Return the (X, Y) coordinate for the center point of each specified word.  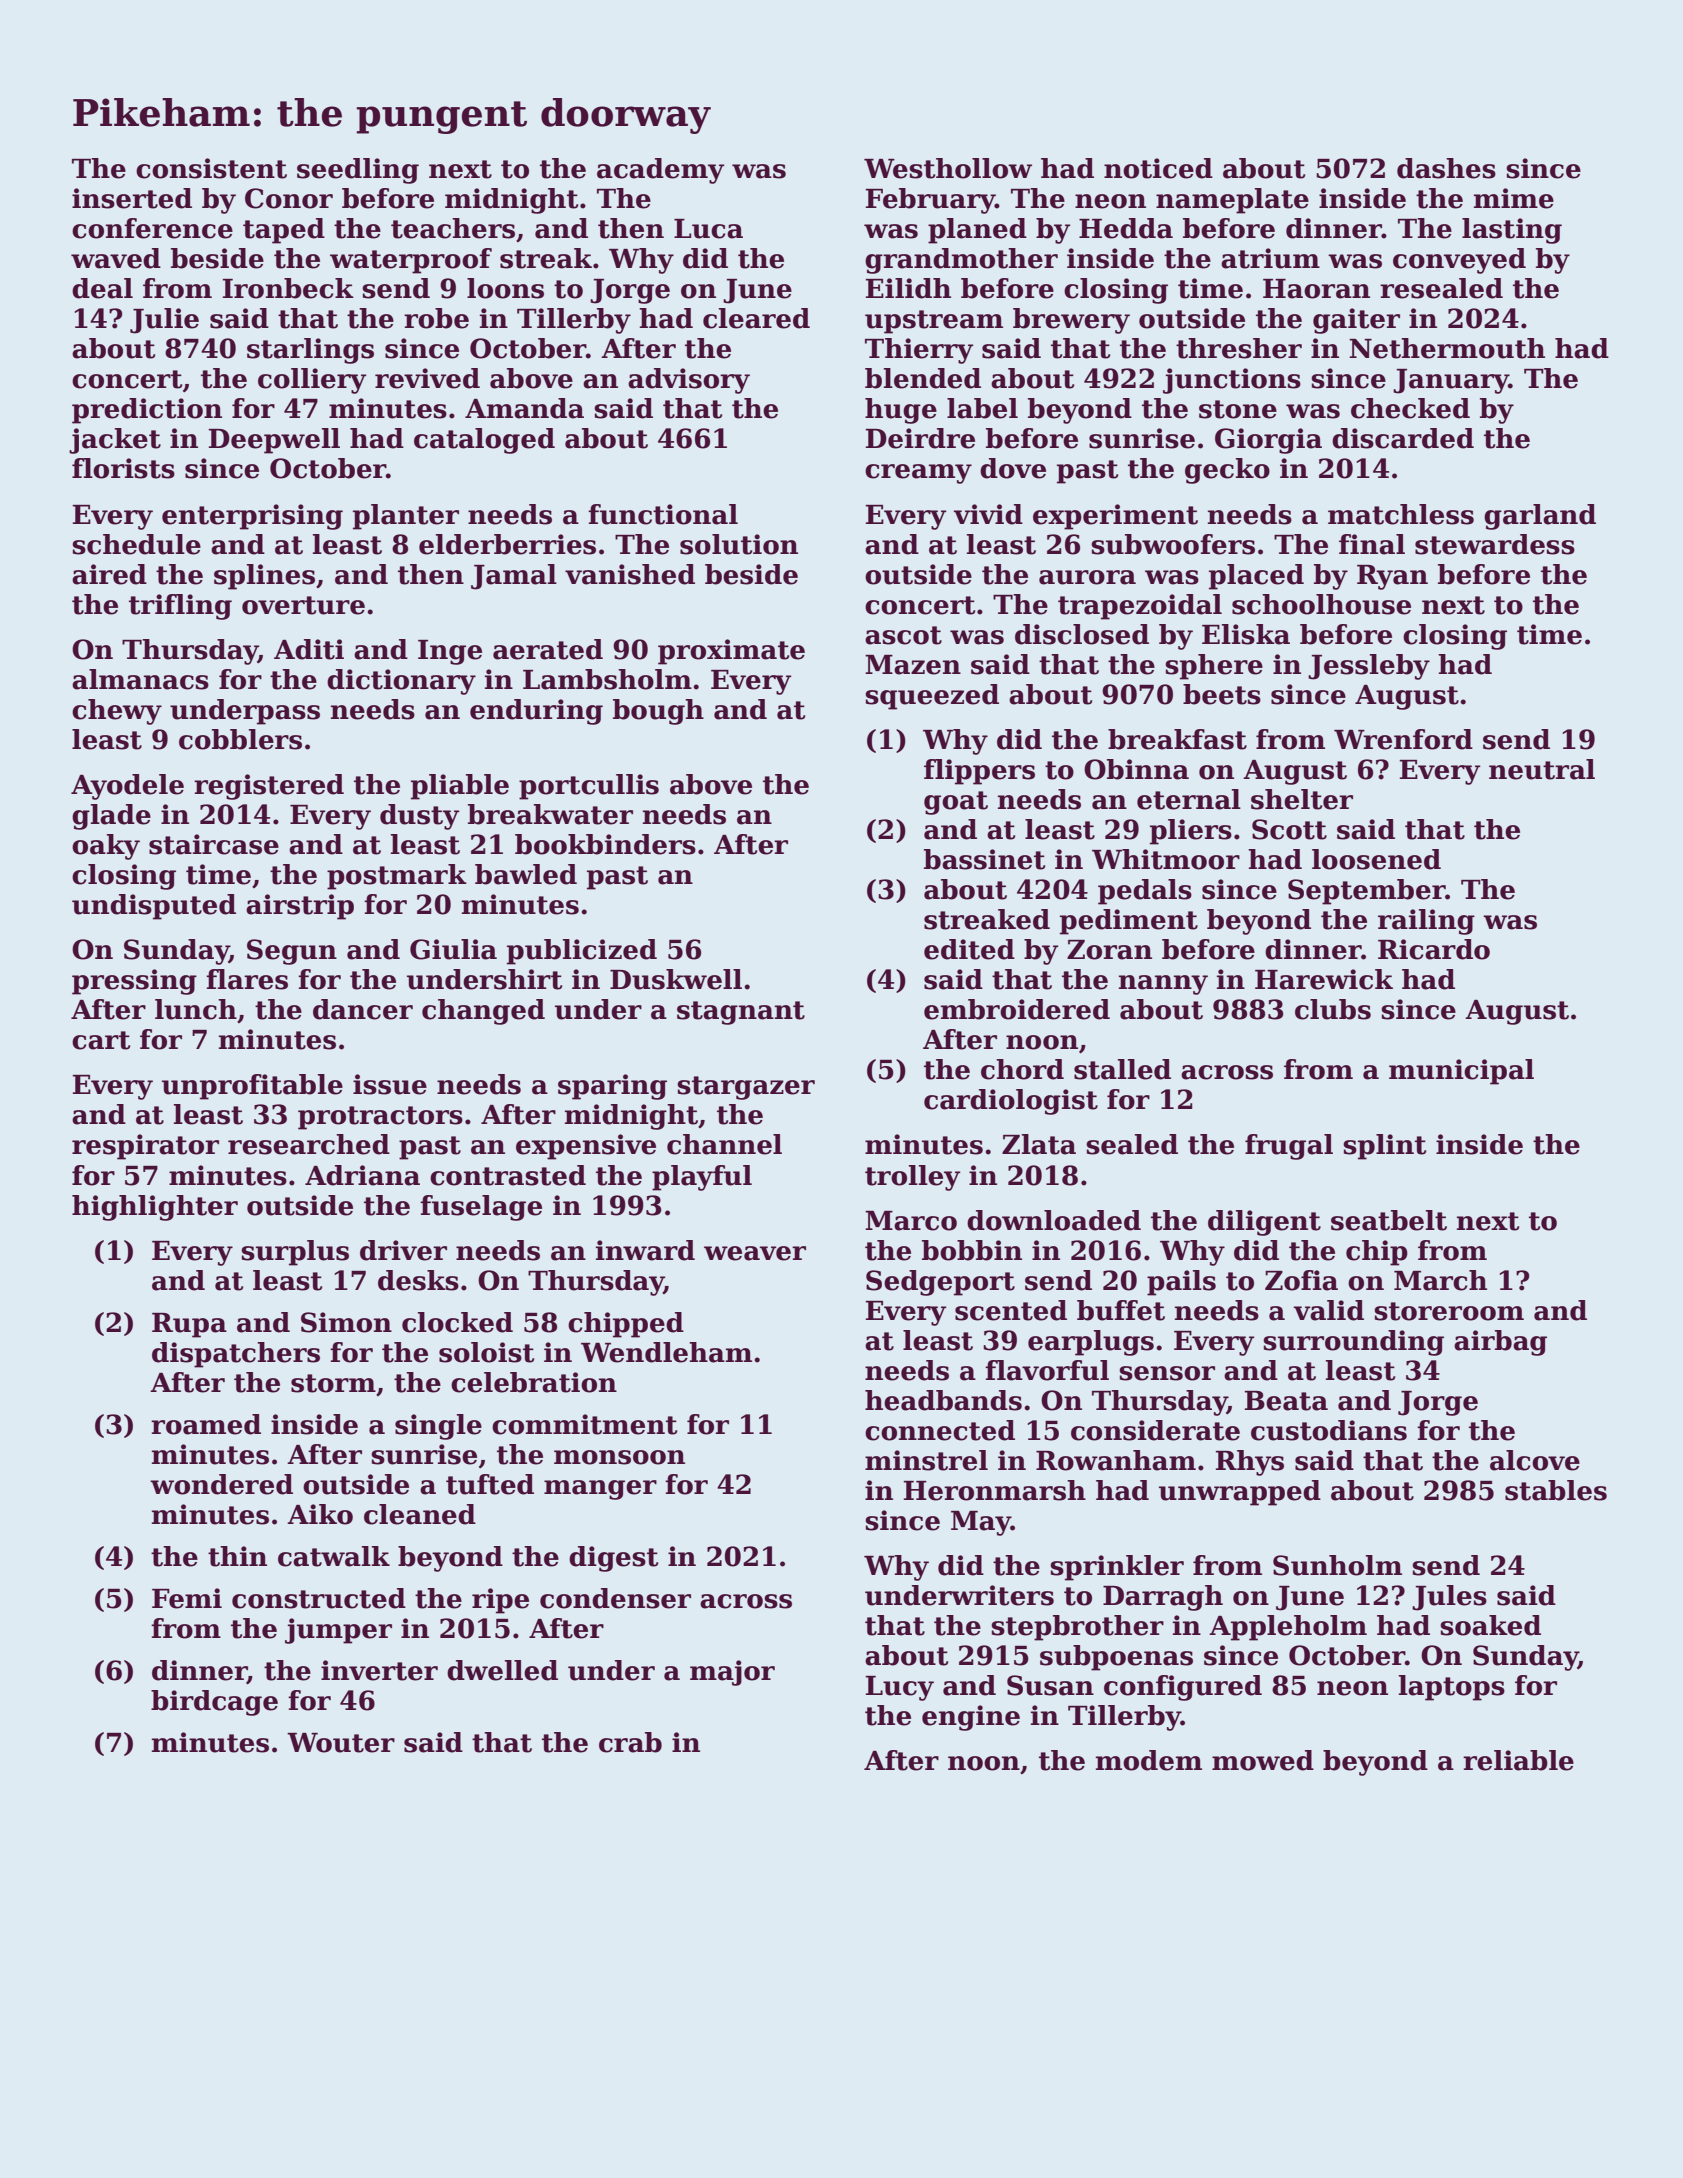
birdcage (214, 1703)
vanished (630, 574)
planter (406, 517)
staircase (214, 844)
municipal (1461, 1072)
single (438, 1427)
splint (1384, 1147)
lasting (1512, 231)
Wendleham (666, 1352)
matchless (1401, 514)
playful (702, 1178)
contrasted (508, 1175)
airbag (1500, 1343)
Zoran (1109, 950)
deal (102, 288)
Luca (708, 229)
